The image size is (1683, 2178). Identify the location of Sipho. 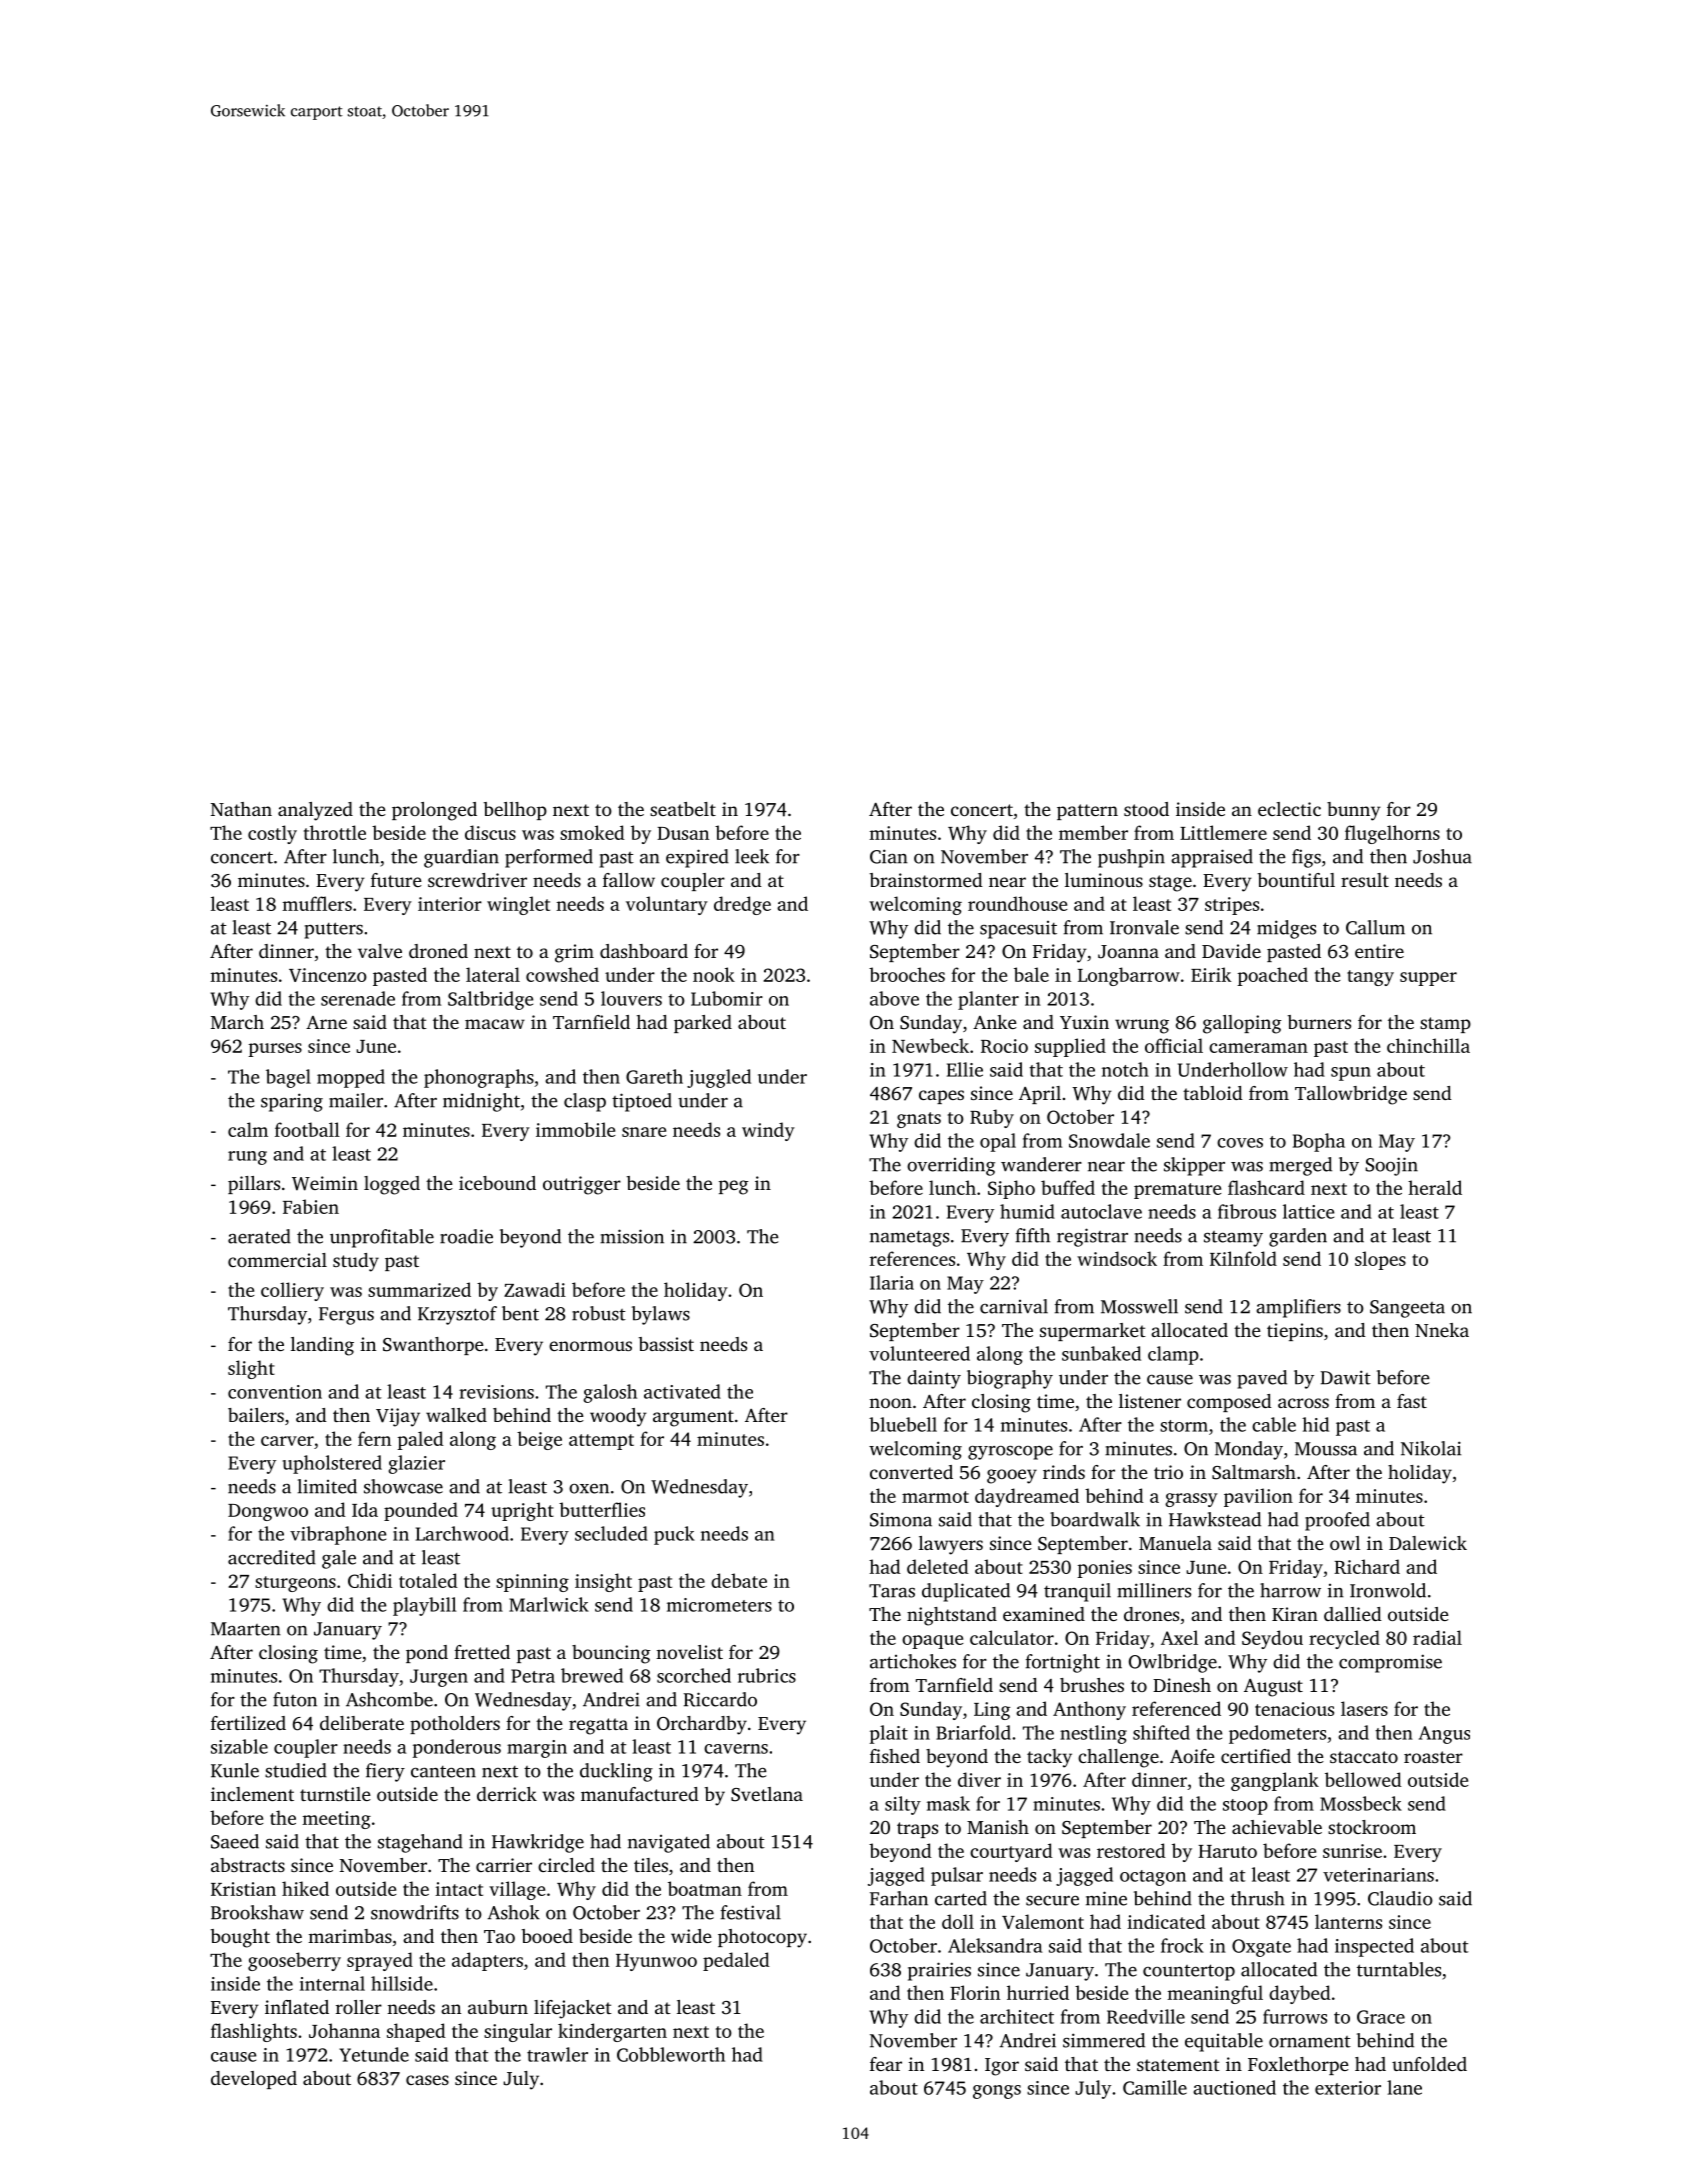
(1011, 1189).
